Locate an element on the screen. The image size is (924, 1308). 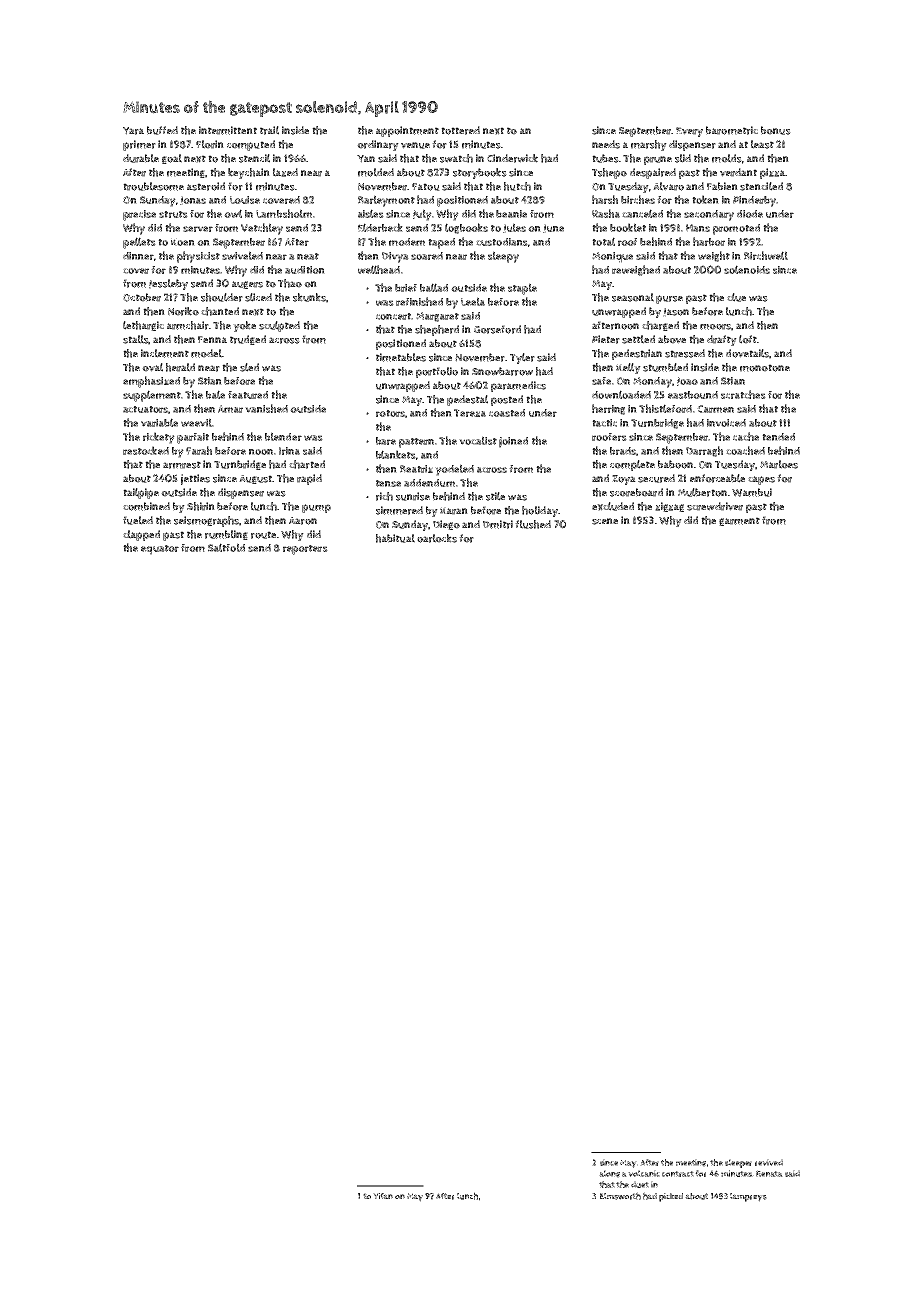
Yifan is located at coordinates (383, 1196).
